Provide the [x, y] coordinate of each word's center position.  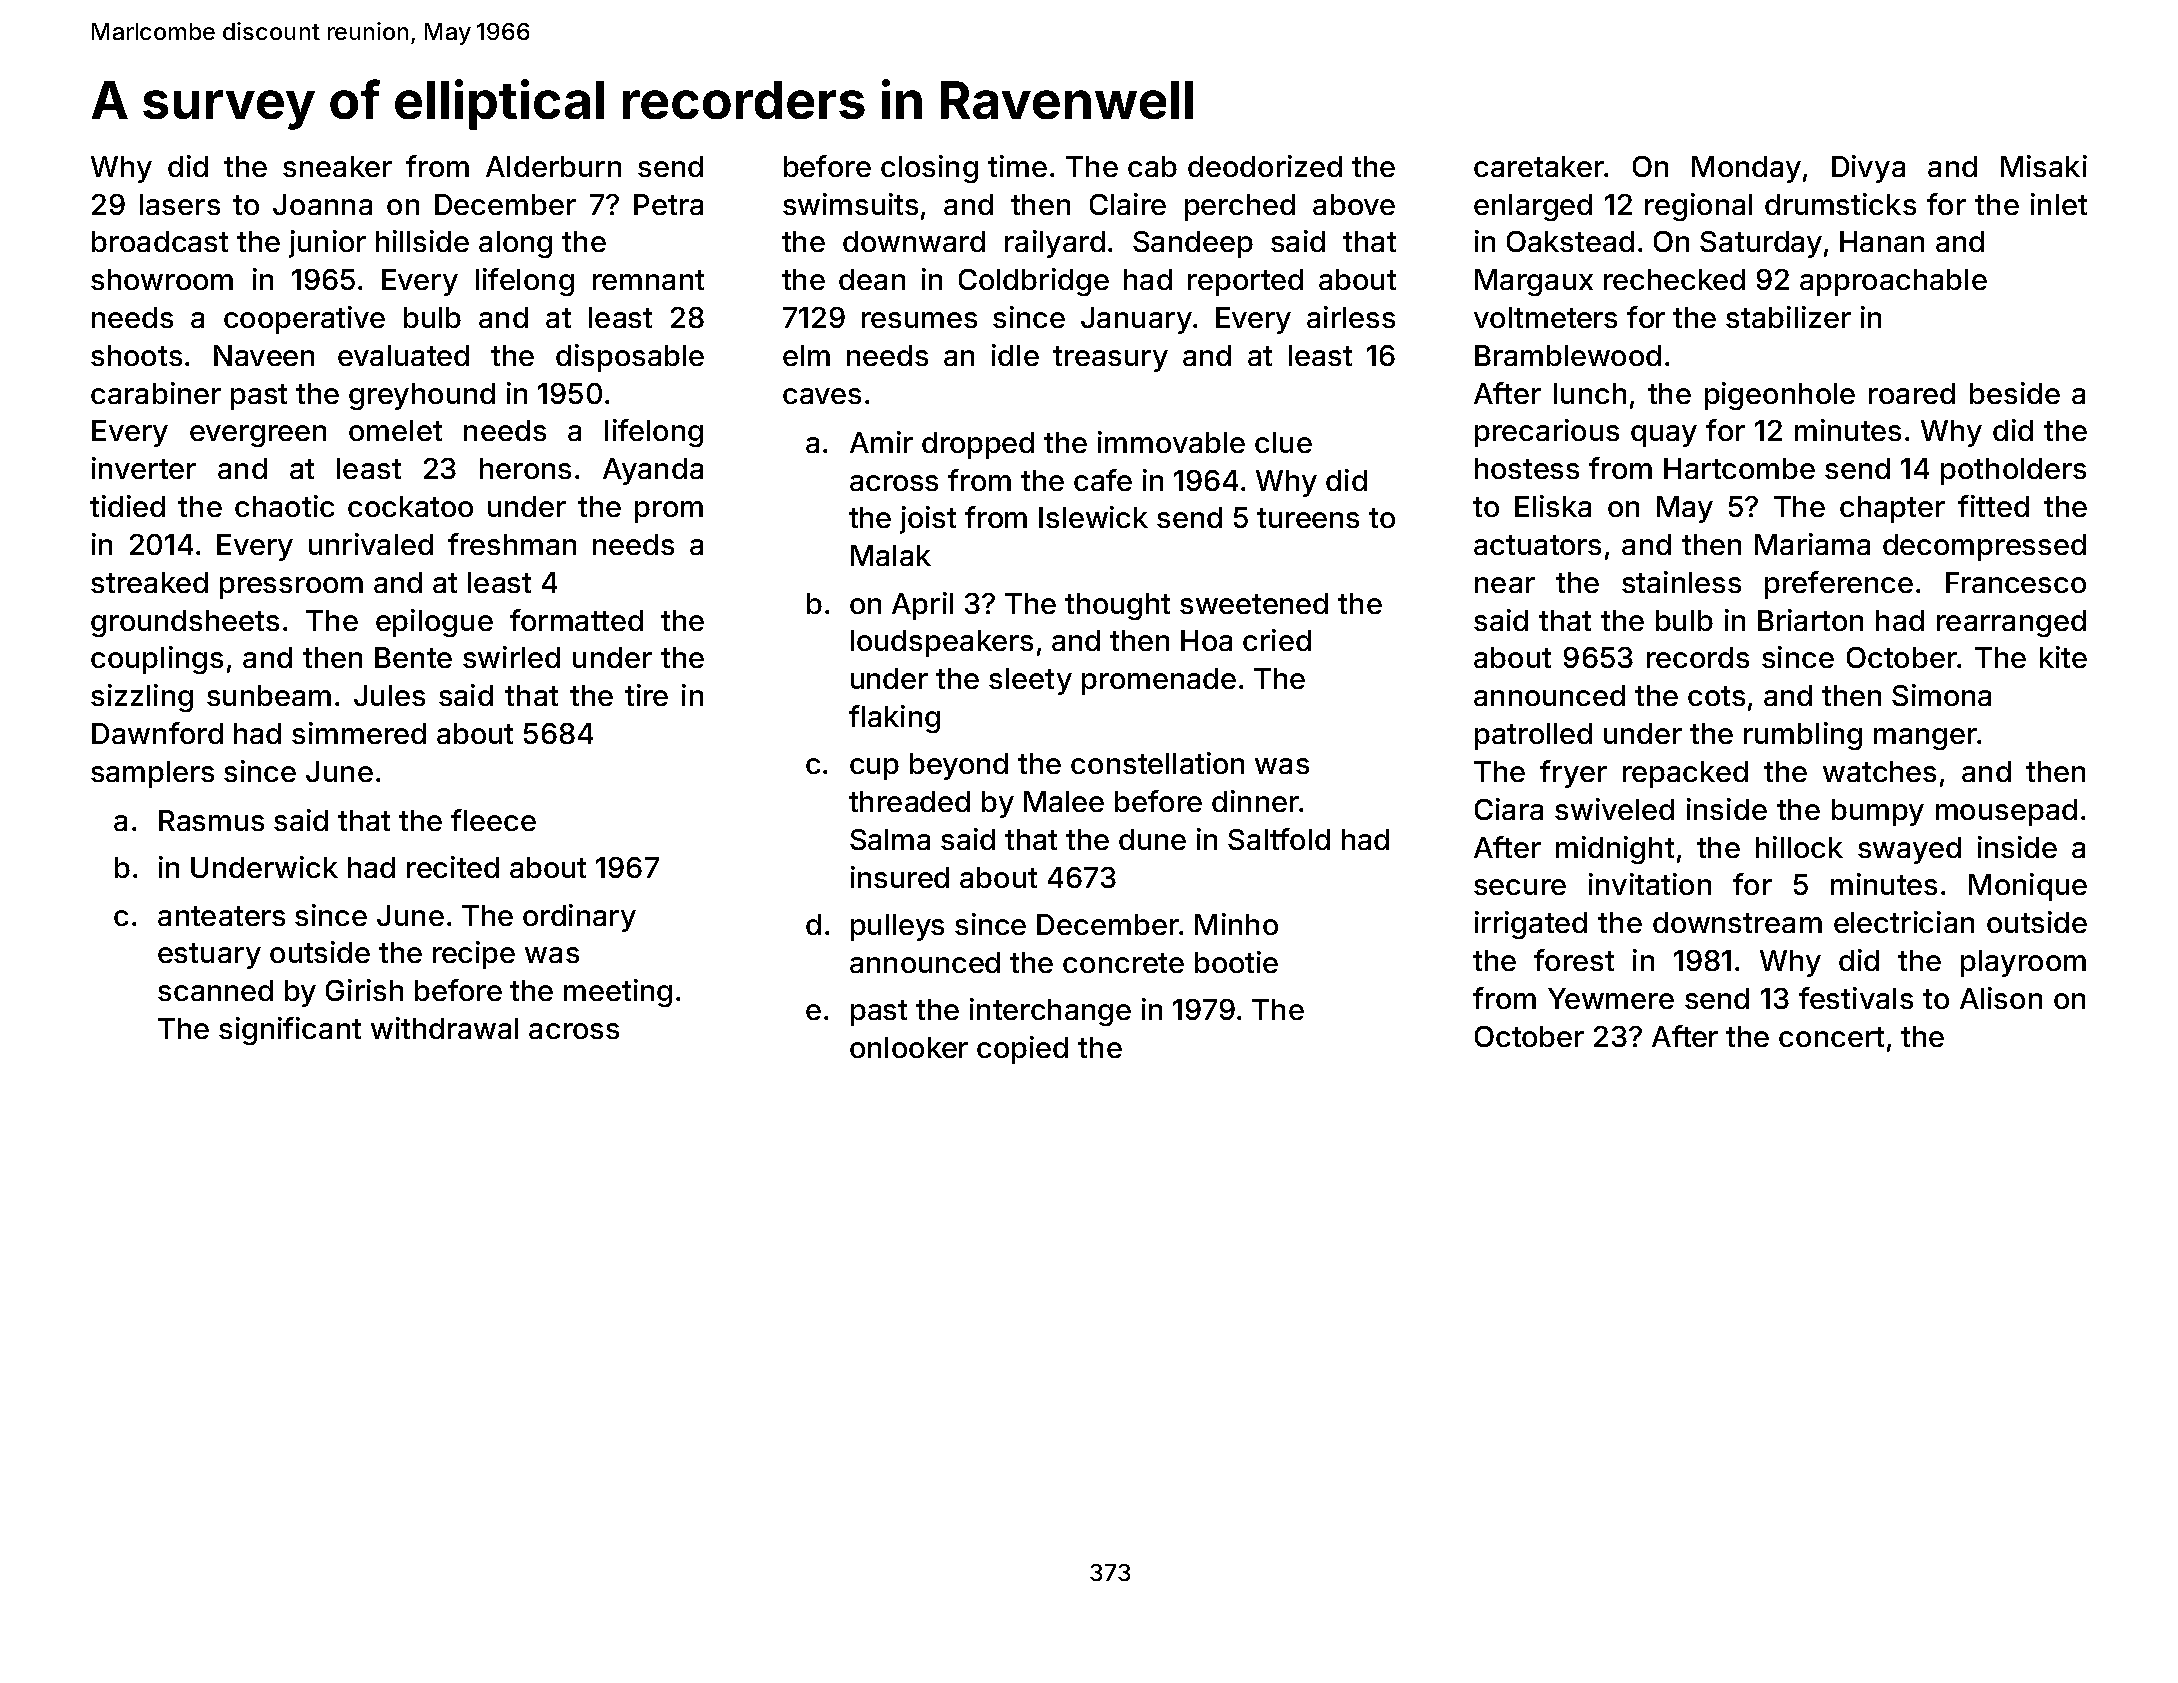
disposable [630, 358]
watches [1879, 771]
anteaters [221, 916]
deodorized [1265, 166]
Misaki [2044, 166]
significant [290, 1031]
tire [646, 695]
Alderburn [553, 166]
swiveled [1614, 809]
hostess [1527, 468]
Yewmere [1611, 998]
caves [822, 396]
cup [874, 769]
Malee [1064, 801]
